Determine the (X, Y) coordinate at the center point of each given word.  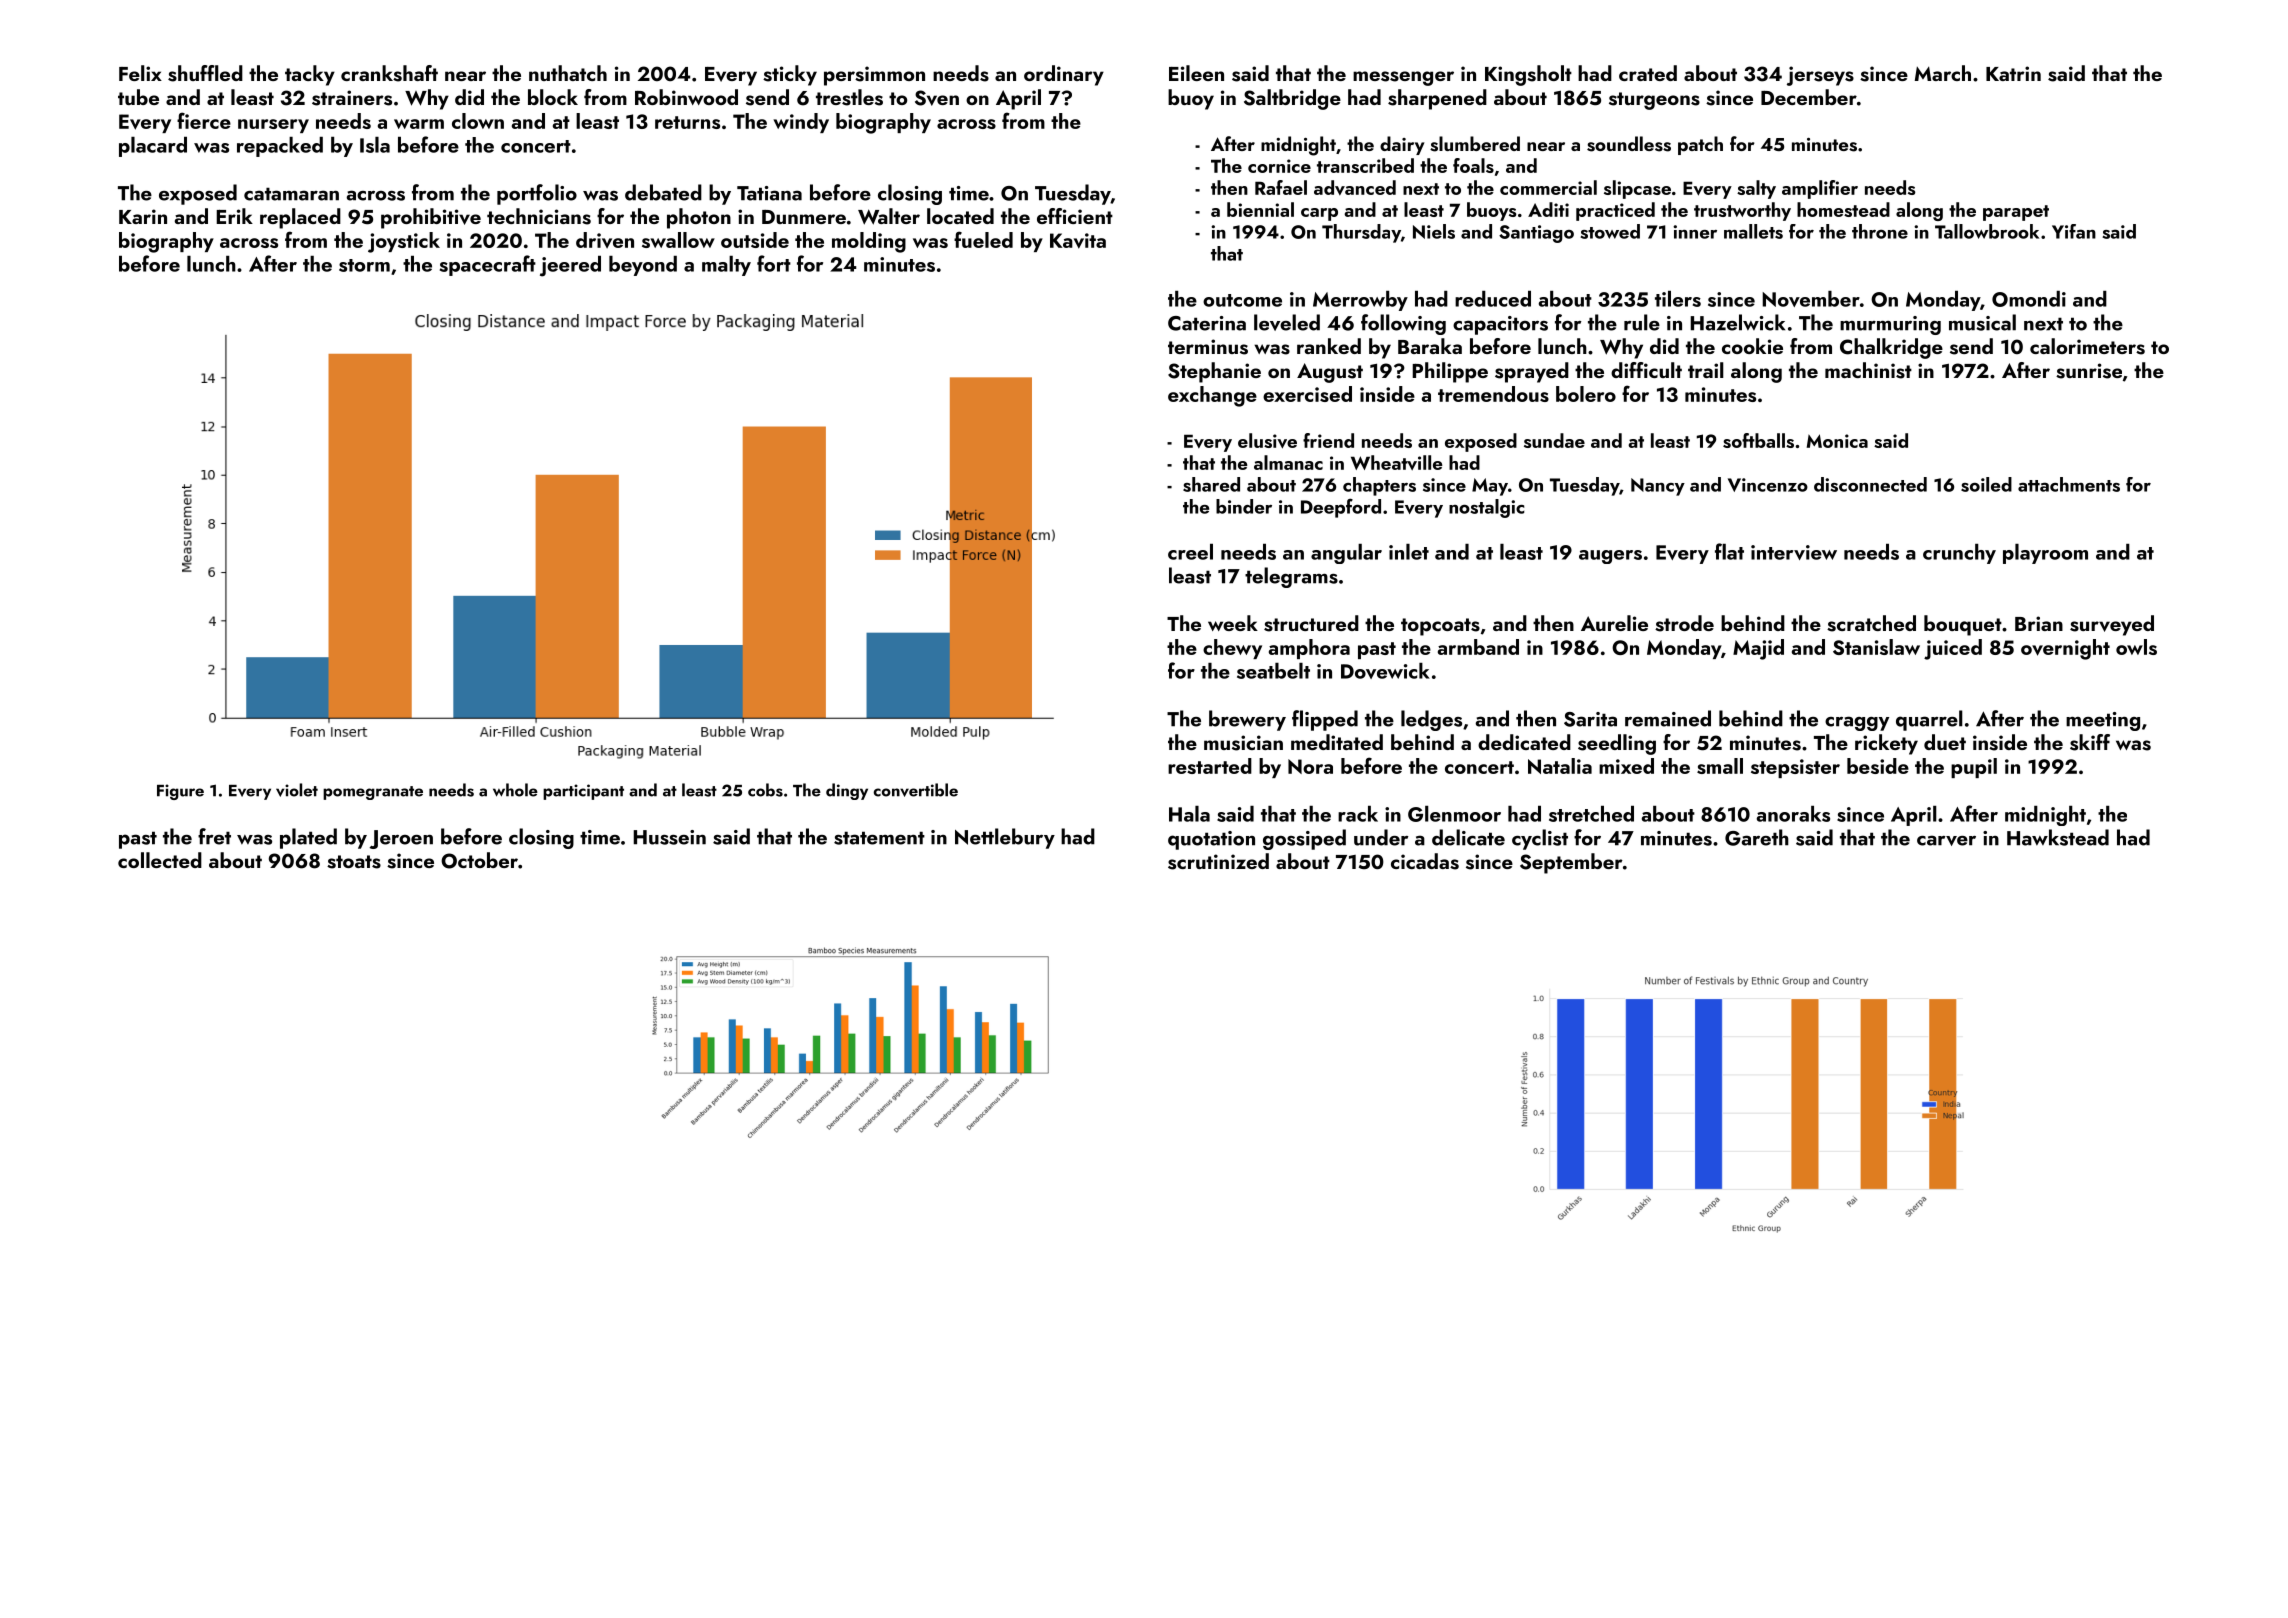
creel (1190, 552)
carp (1319, 214)
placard (153, 147)
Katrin (2013, 73)
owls (2136, 647)
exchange (1212, 396)
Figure (180, 792)
